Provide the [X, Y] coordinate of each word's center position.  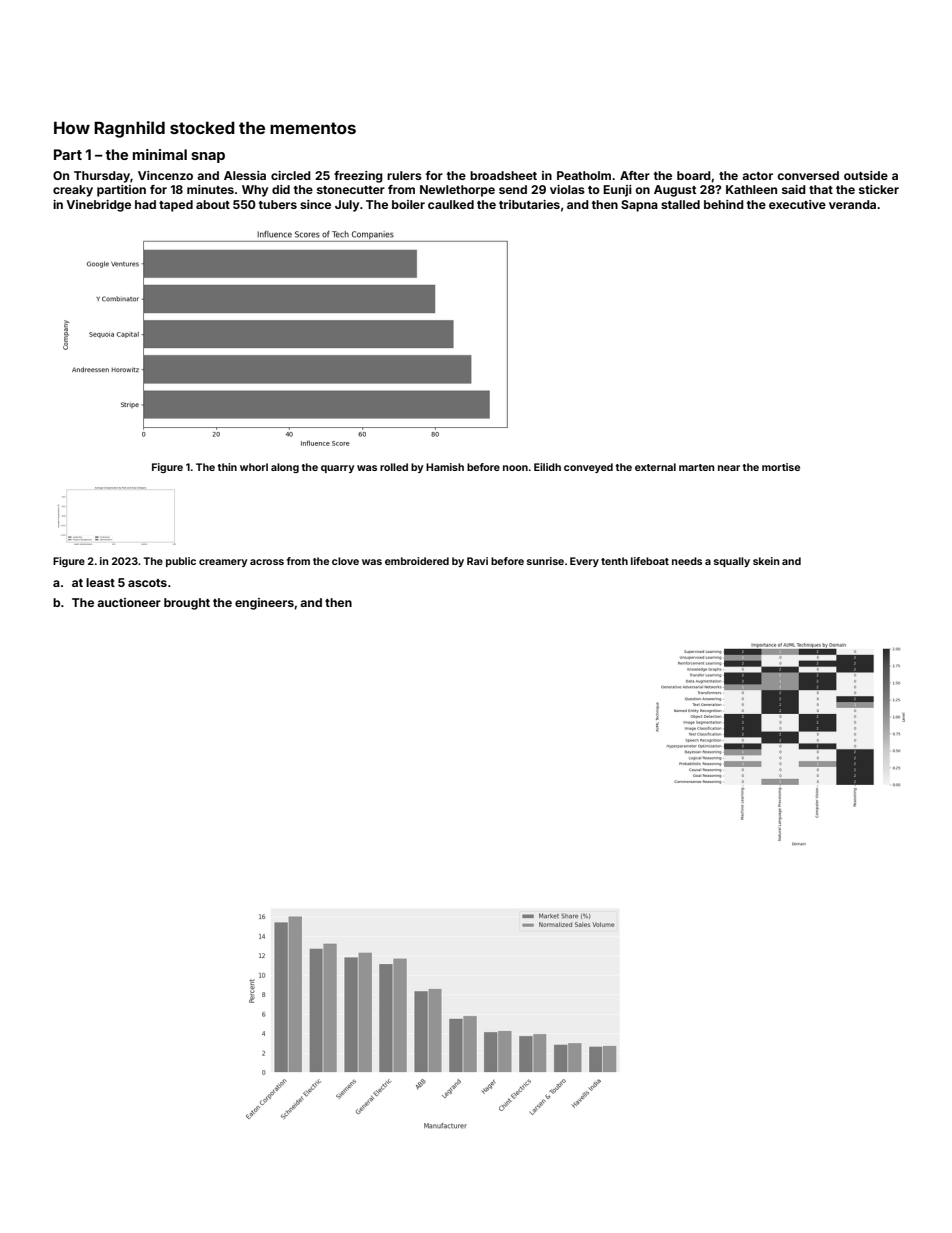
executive [797, 204]
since [315, 204]
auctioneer [129, 602]
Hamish [445, 467]
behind [724, 204]
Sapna [639, 206]
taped [176, 206]
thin [227, 467]
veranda [852, 204]
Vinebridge [98, 206]
